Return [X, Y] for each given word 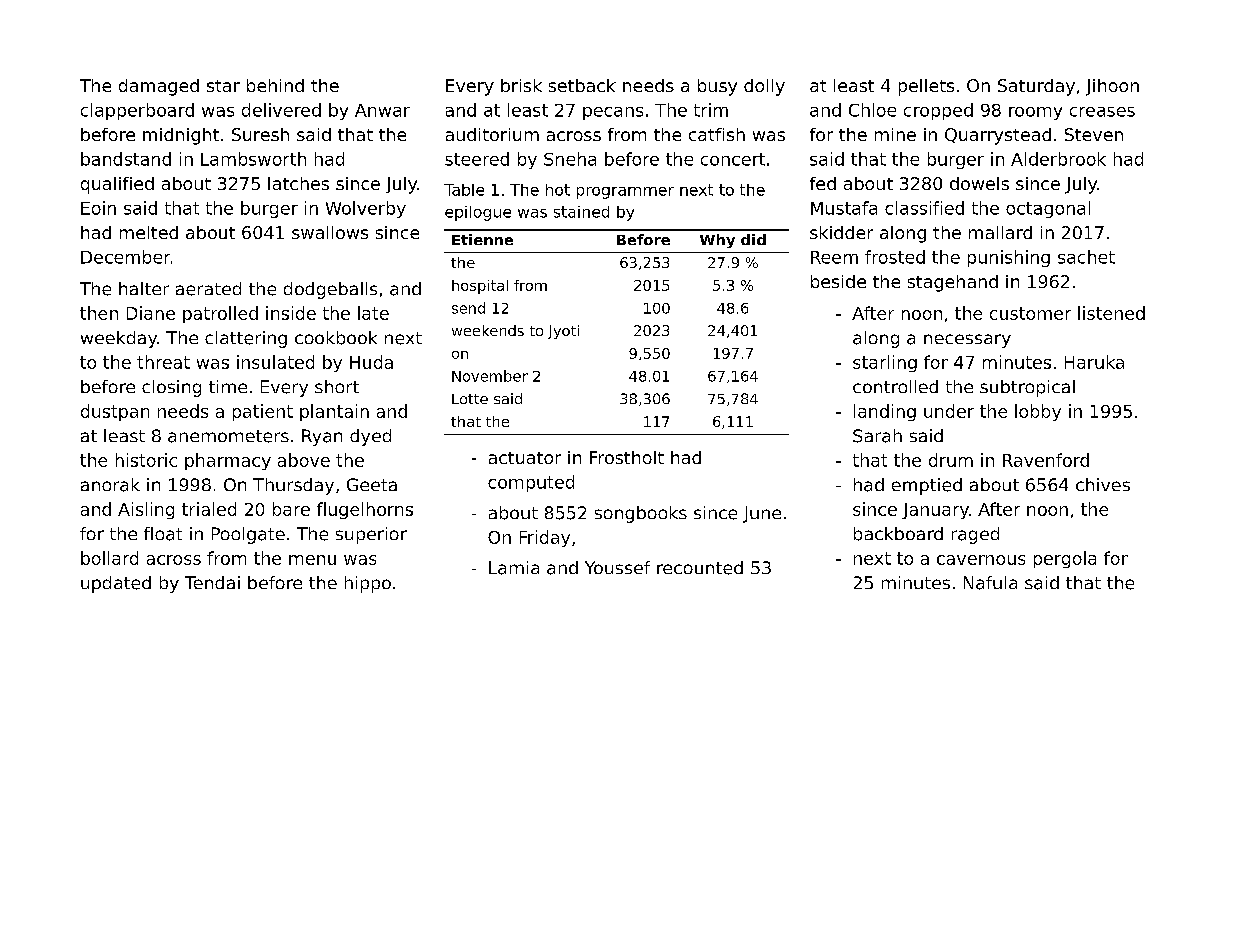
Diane [151, 313]
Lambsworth [253, 159]
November [490, 376]
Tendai [212, 582]
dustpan [115, 412]
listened [1111, 313]
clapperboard [137, 111]
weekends [488, 330]
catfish [717, 134]
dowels [979, 183]
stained [581, 212]
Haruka [1094, 362]
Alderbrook [1058, 159]
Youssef [617, 567]
